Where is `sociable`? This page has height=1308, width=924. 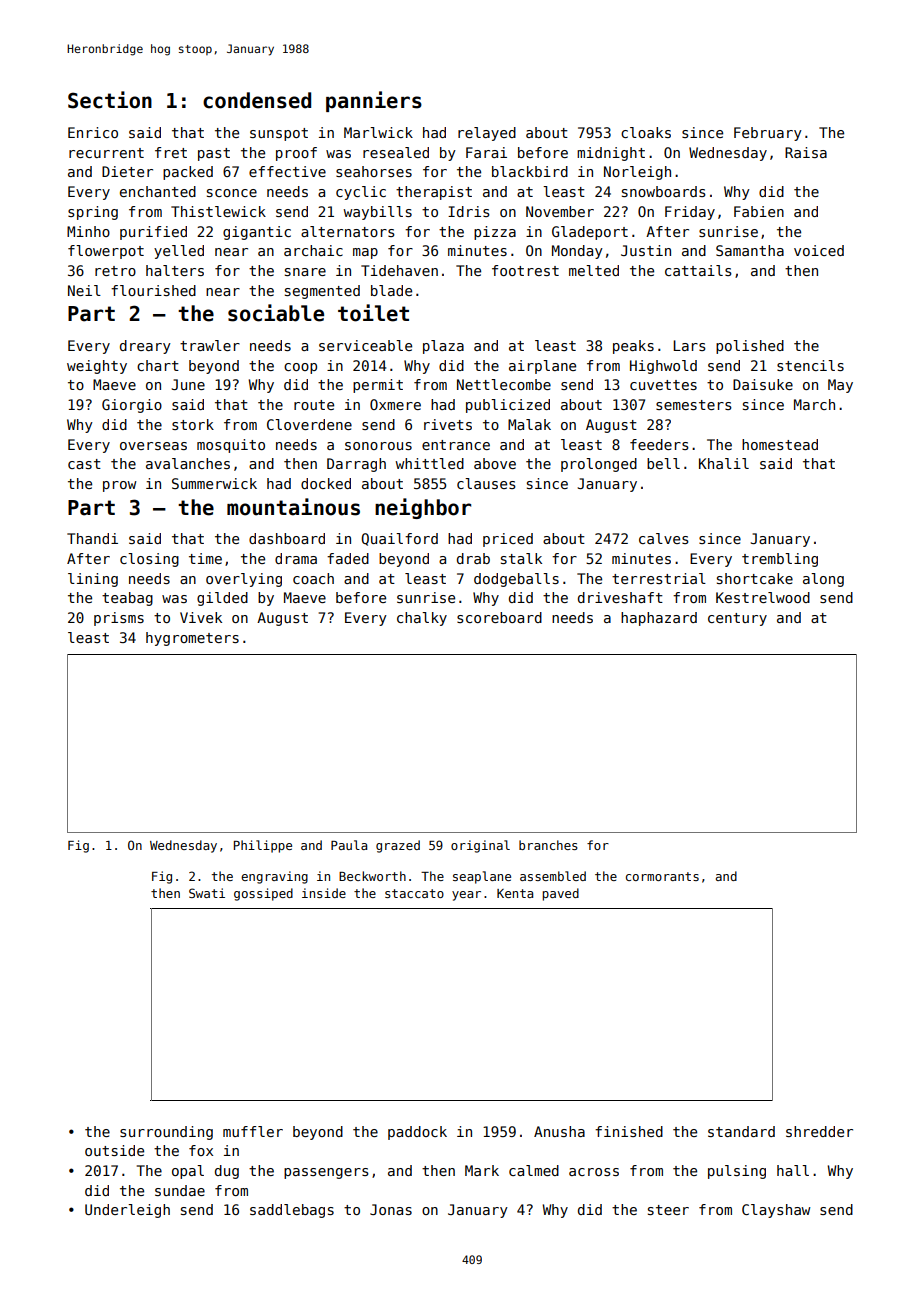 sociable is located at coordinates (276, 313).
